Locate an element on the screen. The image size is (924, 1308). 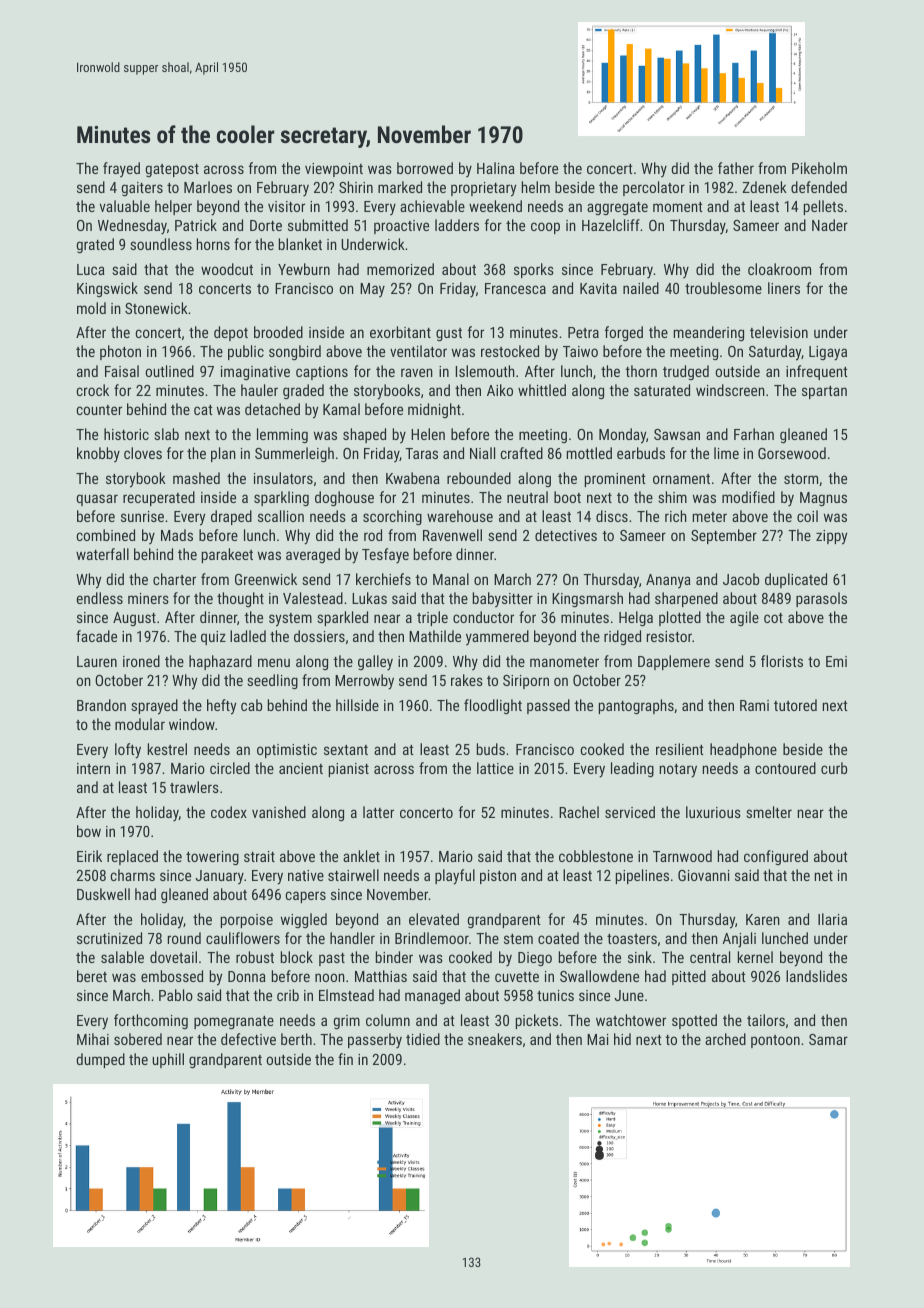
fin is located at coordinates (345, 1059).
